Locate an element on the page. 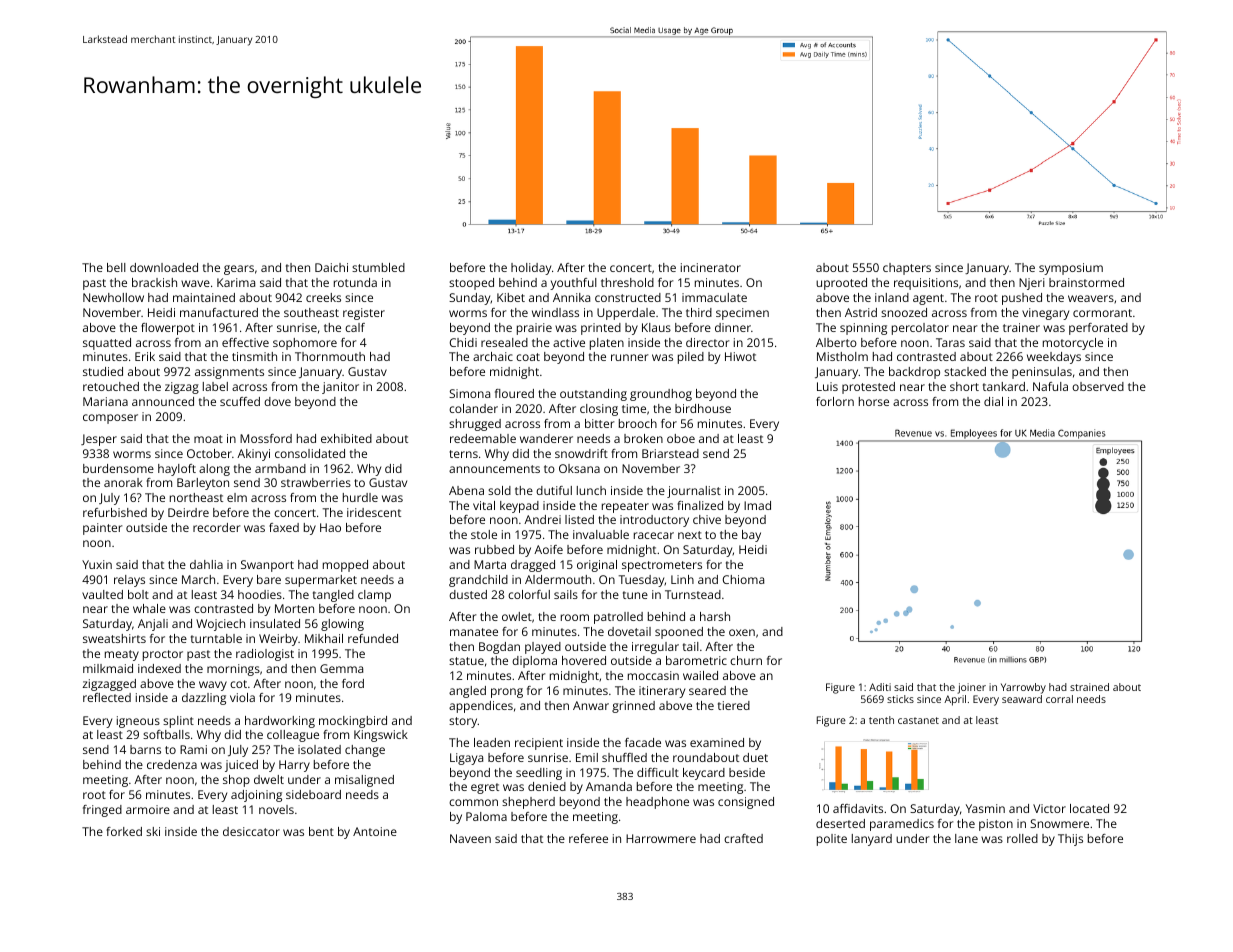 This image has width=1233, height=952. forked is located at coordinates (124, 831).
